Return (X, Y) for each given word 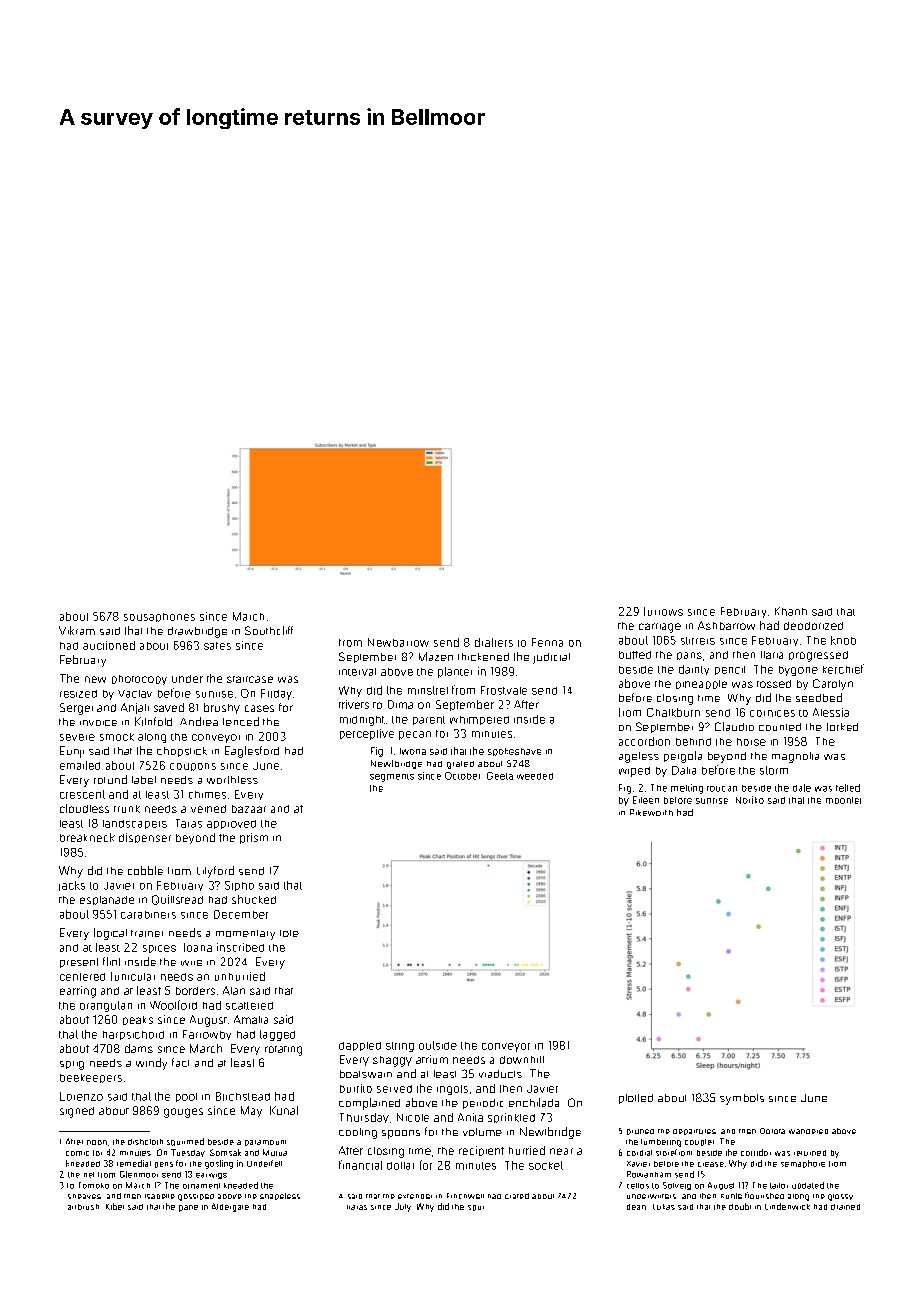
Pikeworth (651, 812)
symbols (742, 1099)
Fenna (547, 642)
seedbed (819, 697)
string (400, 1047)
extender (415, 1196)
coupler (699, 1142)
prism (254, 838)
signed (77, 1112)
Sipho (239, 886)
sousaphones (159, 617)
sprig (72, 1065)
